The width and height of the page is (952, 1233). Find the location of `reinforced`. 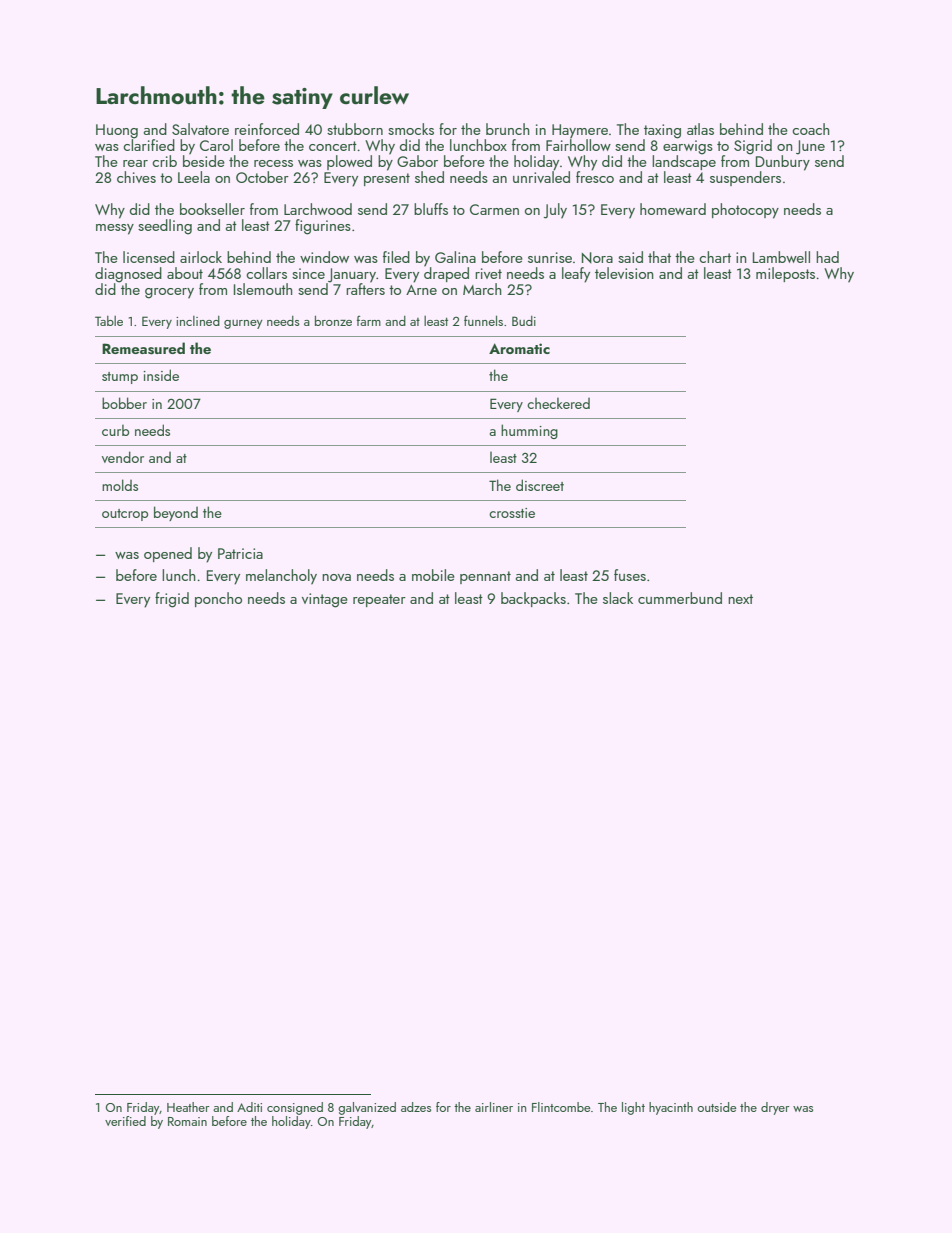

reinforced is located at coordinates (267, 129).
